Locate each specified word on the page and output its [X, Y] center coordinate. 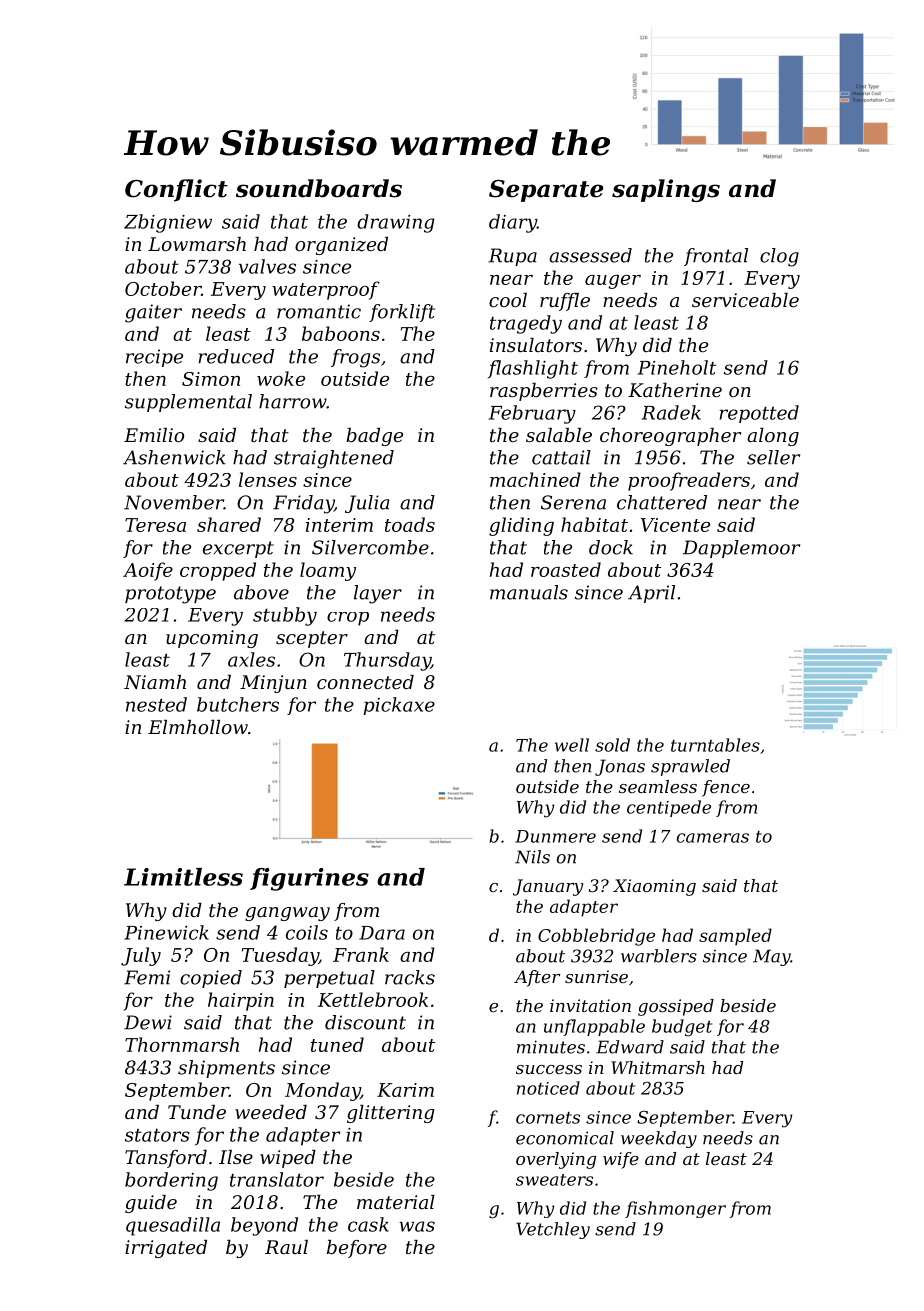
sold [612, 745]
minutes [551, 1047]
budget [682, 1028]
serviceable [745, 300]
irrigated [166, 1249]
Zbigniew [168, 223]
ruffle [565, 302]
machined [535, 479]
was [417, 1226]
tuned [337, 1044]
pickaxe [399, 706]
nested [156, 704]
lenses [268, 479]
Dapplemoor [741, 549]
